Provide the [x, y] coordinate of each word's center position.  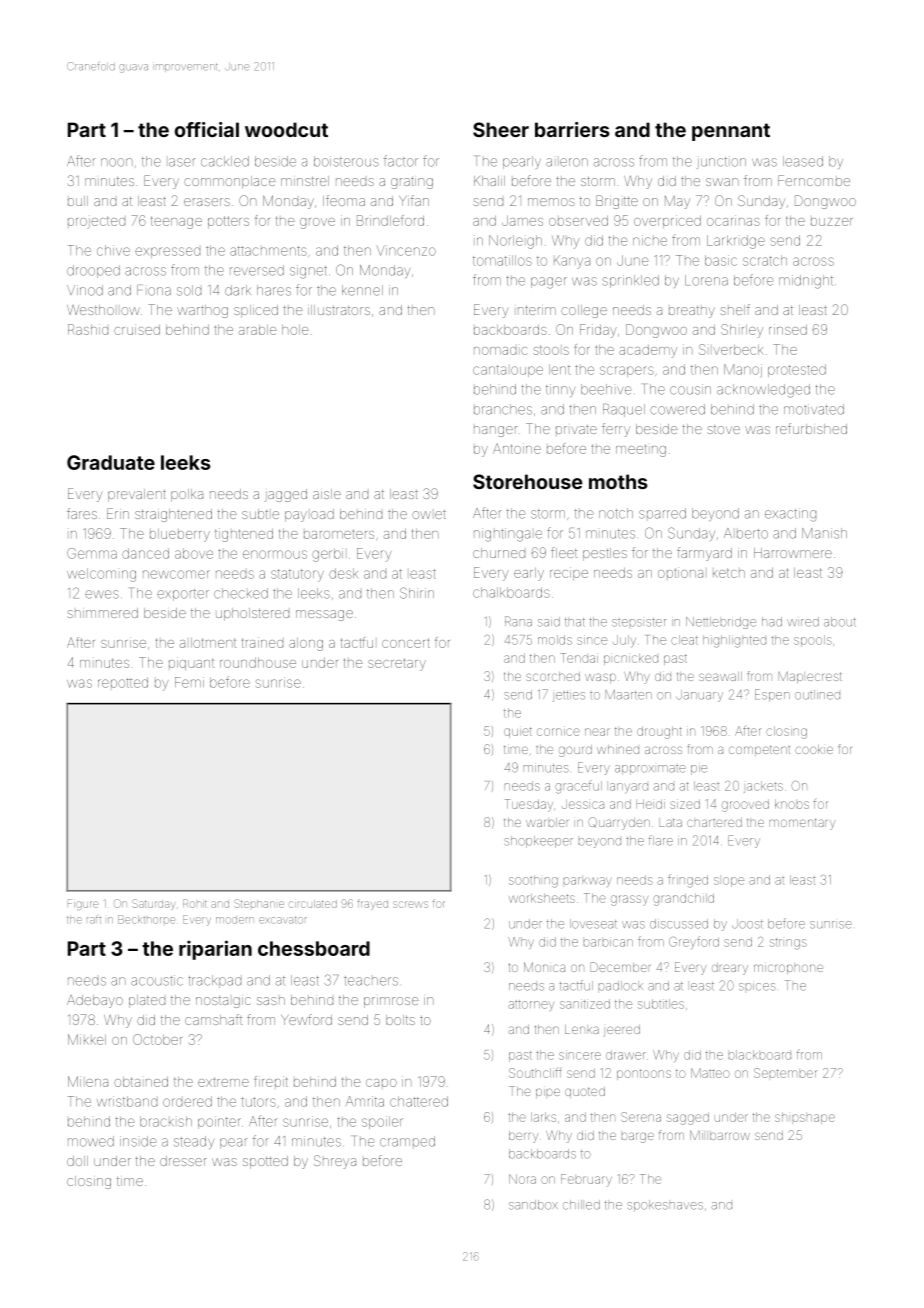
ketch [729, 573]
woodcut [286, 129]
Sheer [501, 129]
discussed [679, 924]
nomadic [500, 351]
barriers [572, 129]
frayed [372, 904]
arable [258, 330]
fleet [564, 552]
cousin [690, 389]
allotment [208, 643]
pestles [605, 554]
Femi [189, 682]
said [549, 622]
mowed [91, 1141]
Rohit [195, 903]
